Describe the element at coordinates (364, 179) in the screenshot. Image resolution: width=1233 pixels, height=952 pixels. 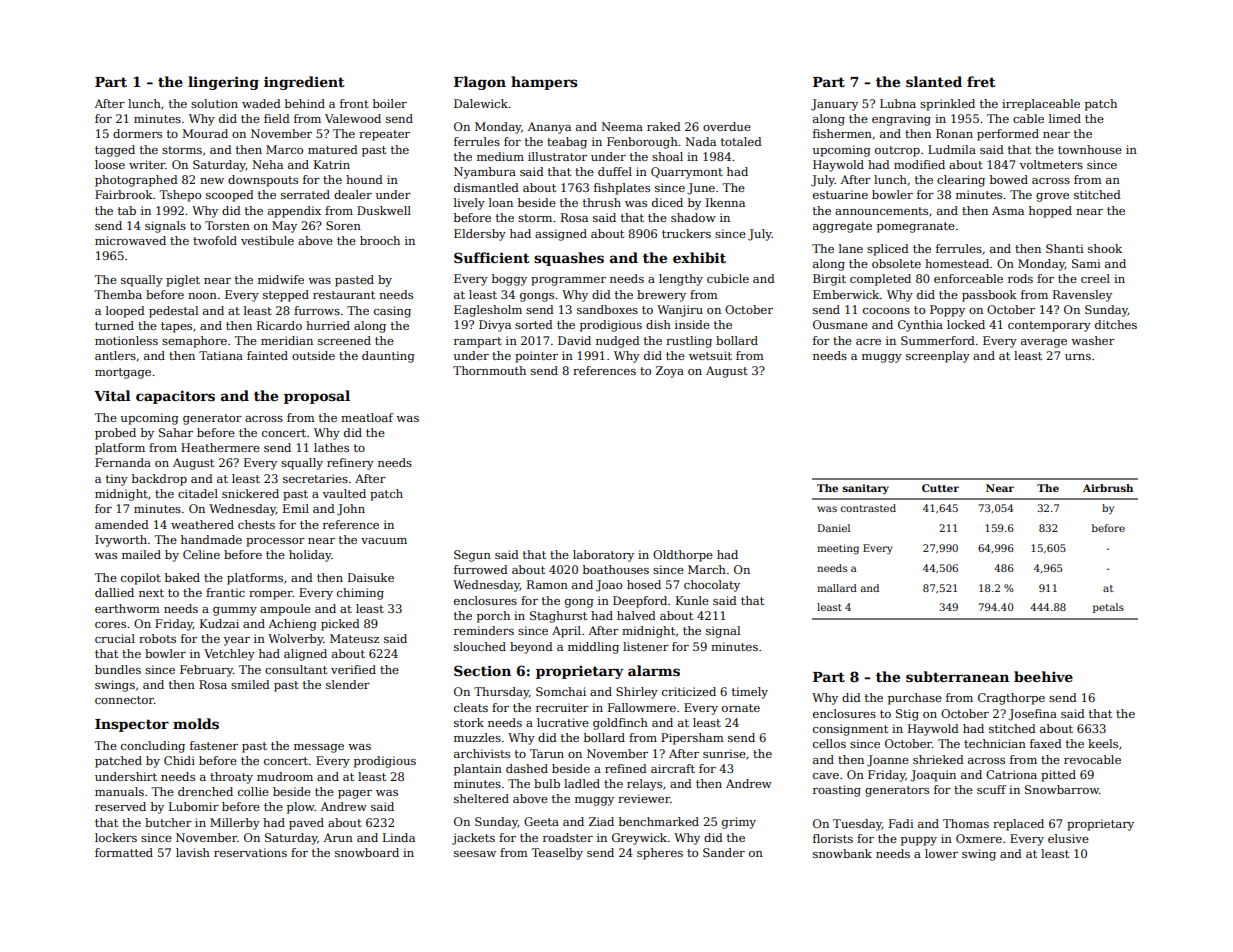
I see `hound` at that location.
